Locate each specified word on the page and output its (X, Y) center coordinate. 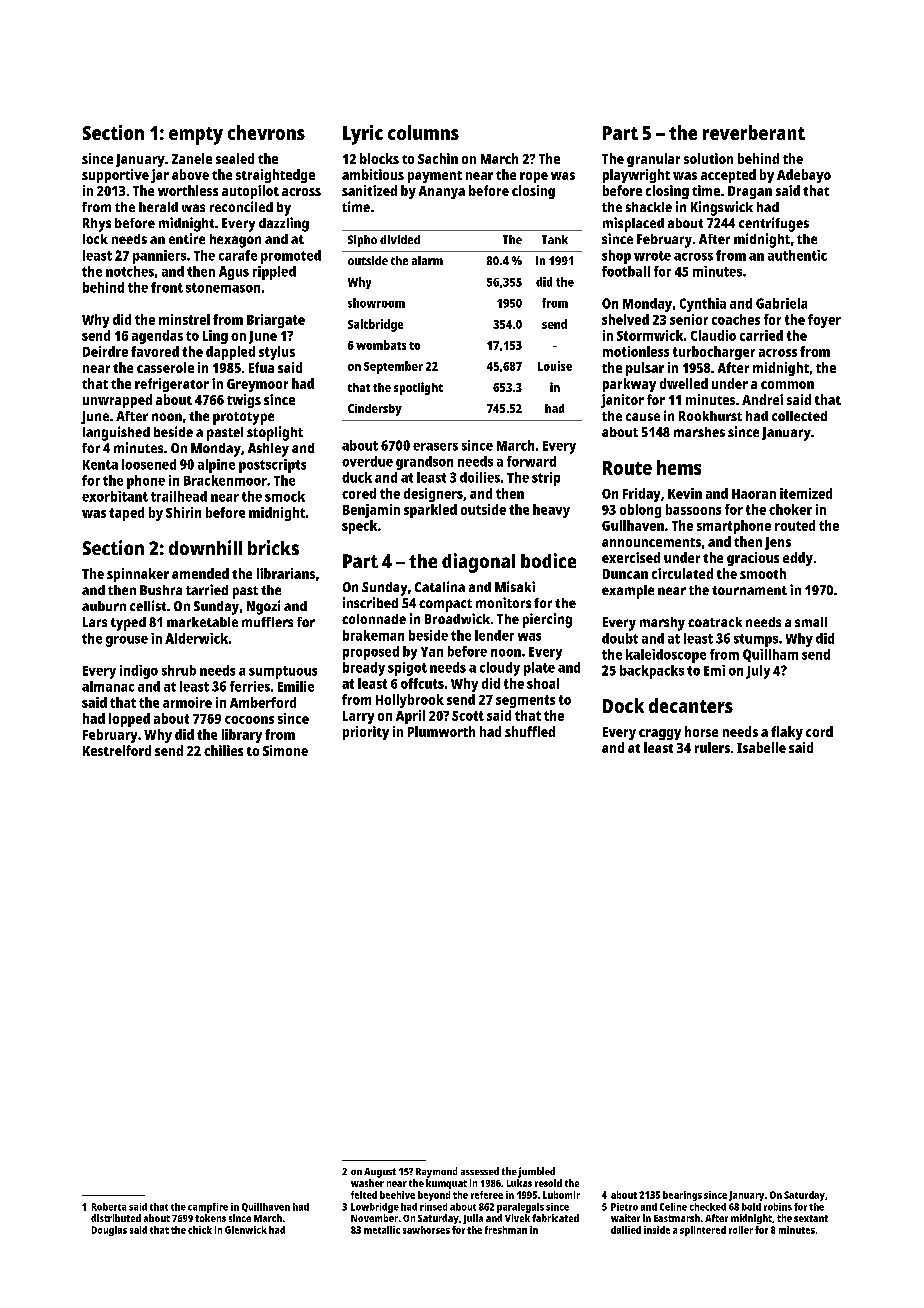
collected (799, 416)
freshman (506, 1230)
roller (741, 1230)
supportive (115, 176)
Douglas (109, 1231)
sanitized (369, 190)
